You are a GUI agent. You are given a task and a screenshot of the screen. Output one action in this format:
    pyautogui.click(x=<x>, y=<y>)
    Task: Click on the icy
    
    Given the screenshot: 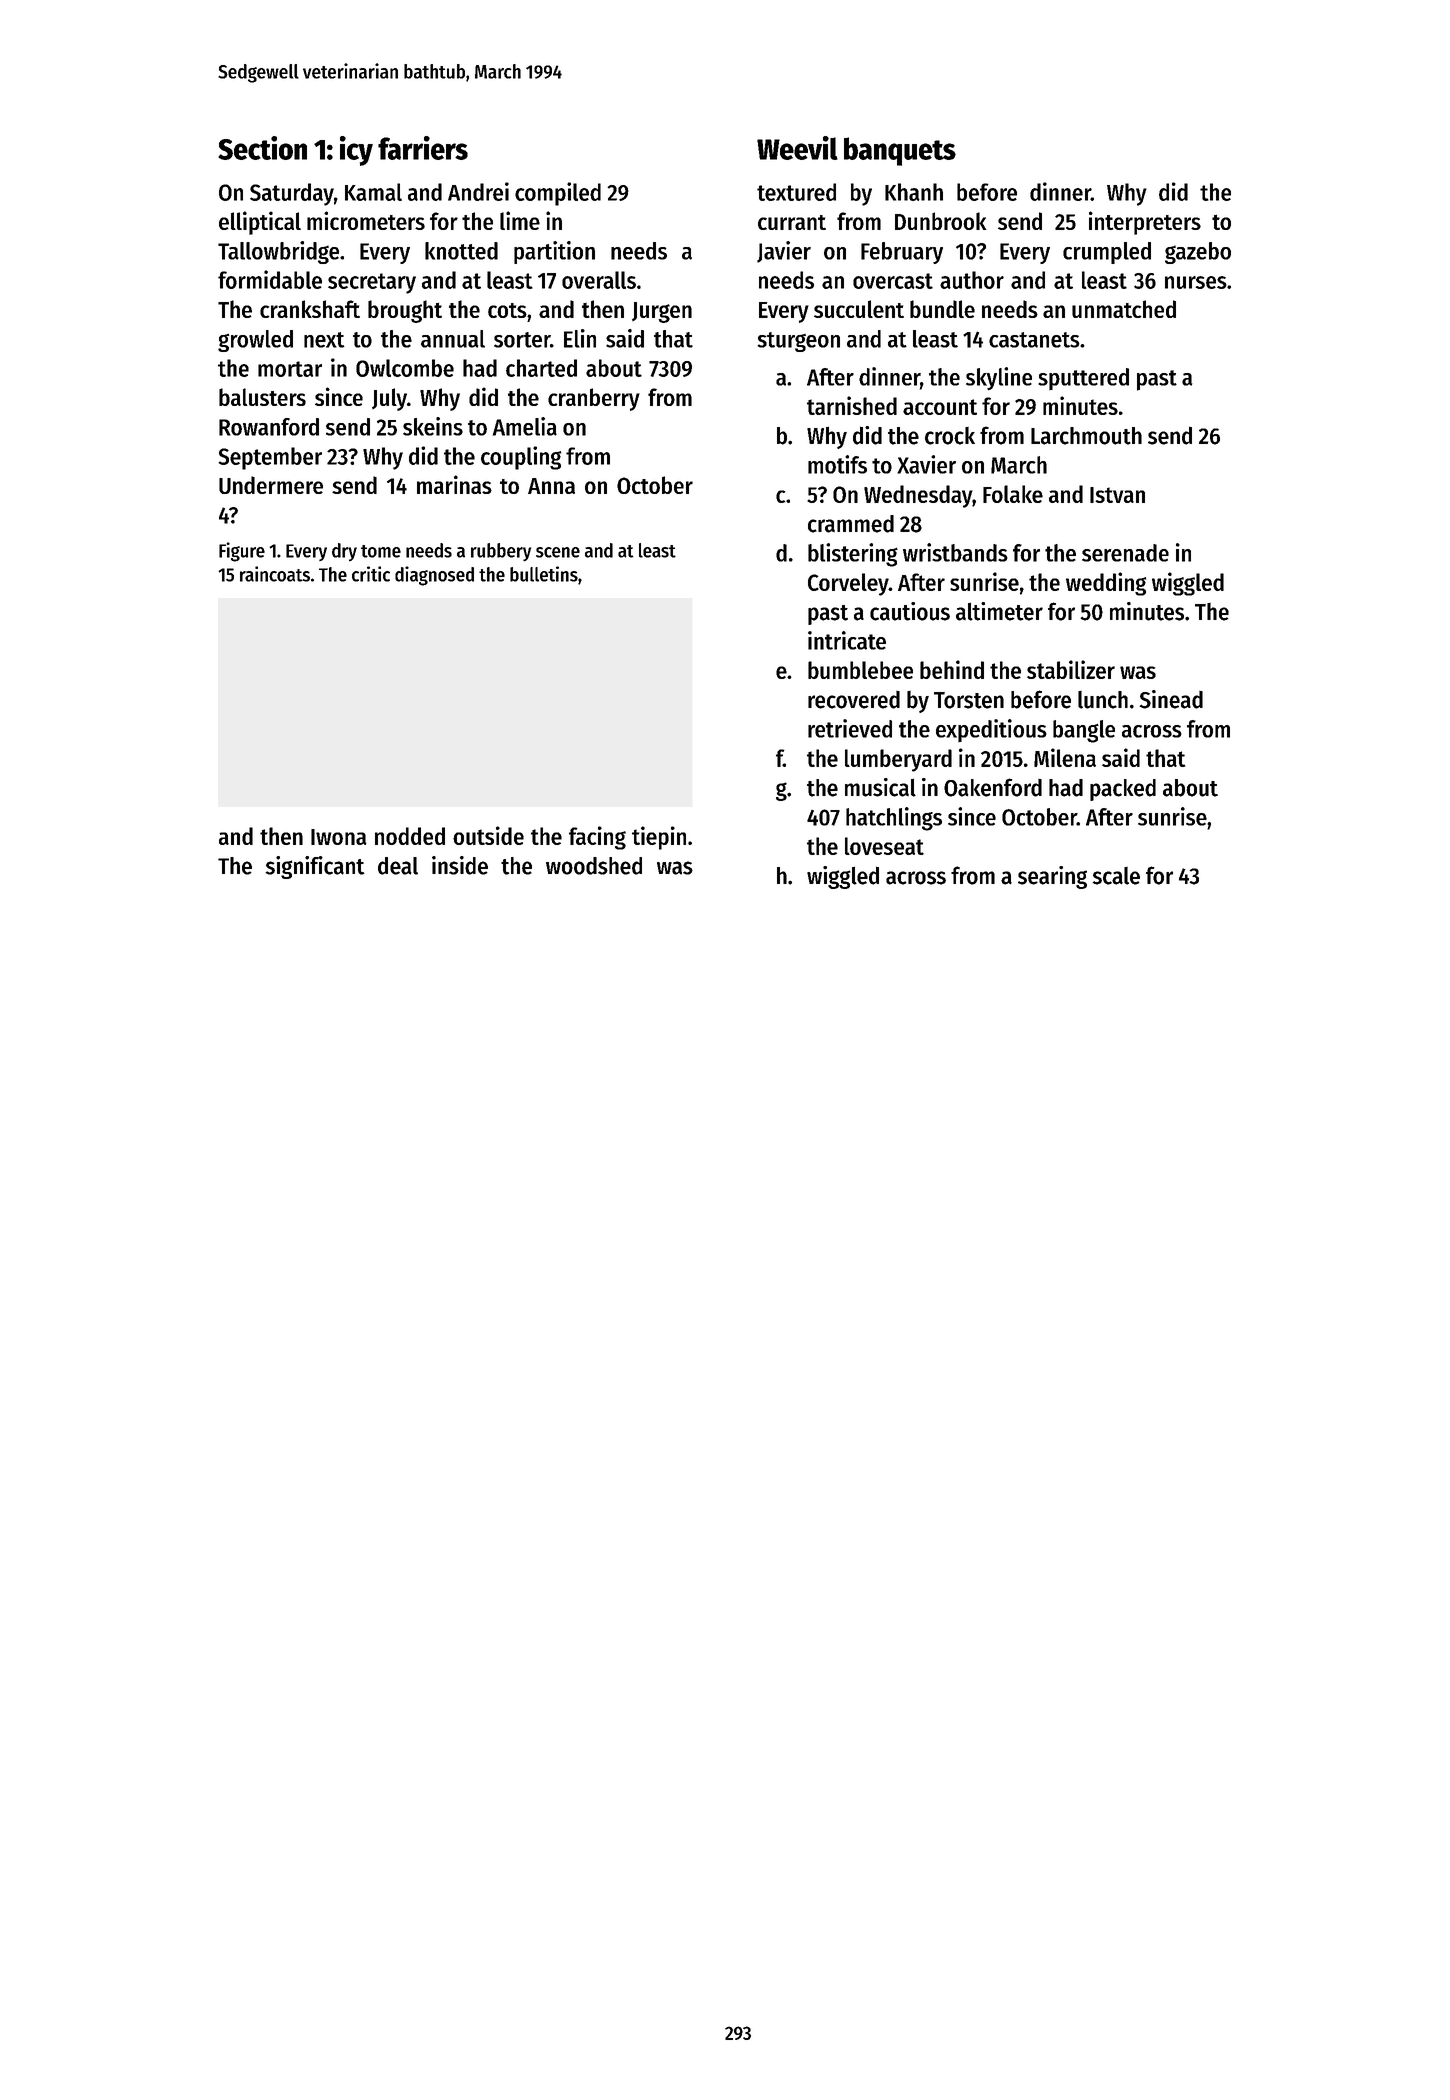 What is the action you would take?
    pyautogui.click(x=356, y=151)
